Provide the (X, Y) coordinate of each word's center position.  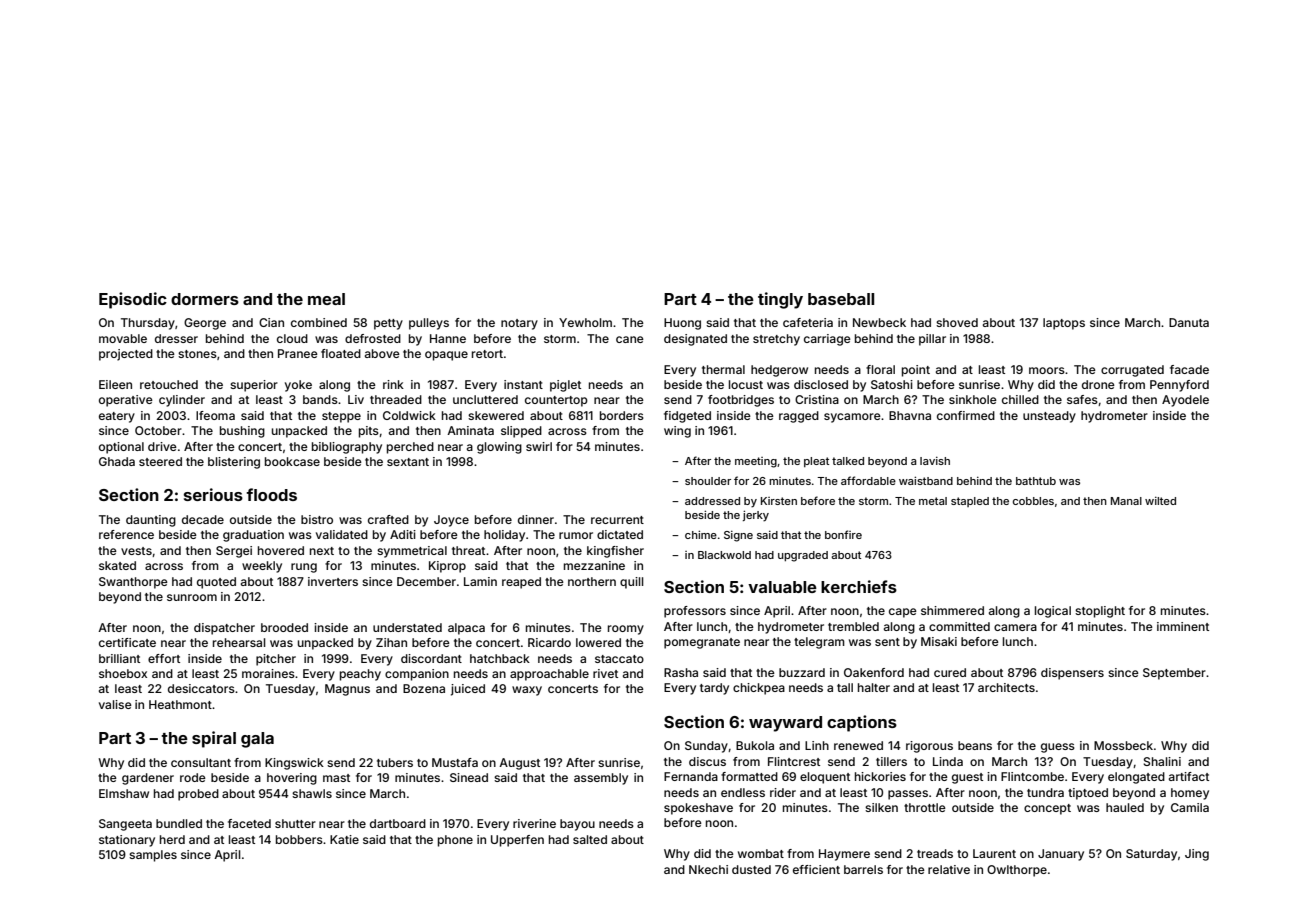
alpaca (466, 629)
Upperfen (517, 841)
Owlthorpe (1017, 871)
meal (326, 299)
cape (903, 613)
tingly (780, 300)
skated (117, 565)
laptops (1064, 324)
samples (153, 856)
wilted (1160, 500)
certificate (127, 642)
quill (632, 583)
